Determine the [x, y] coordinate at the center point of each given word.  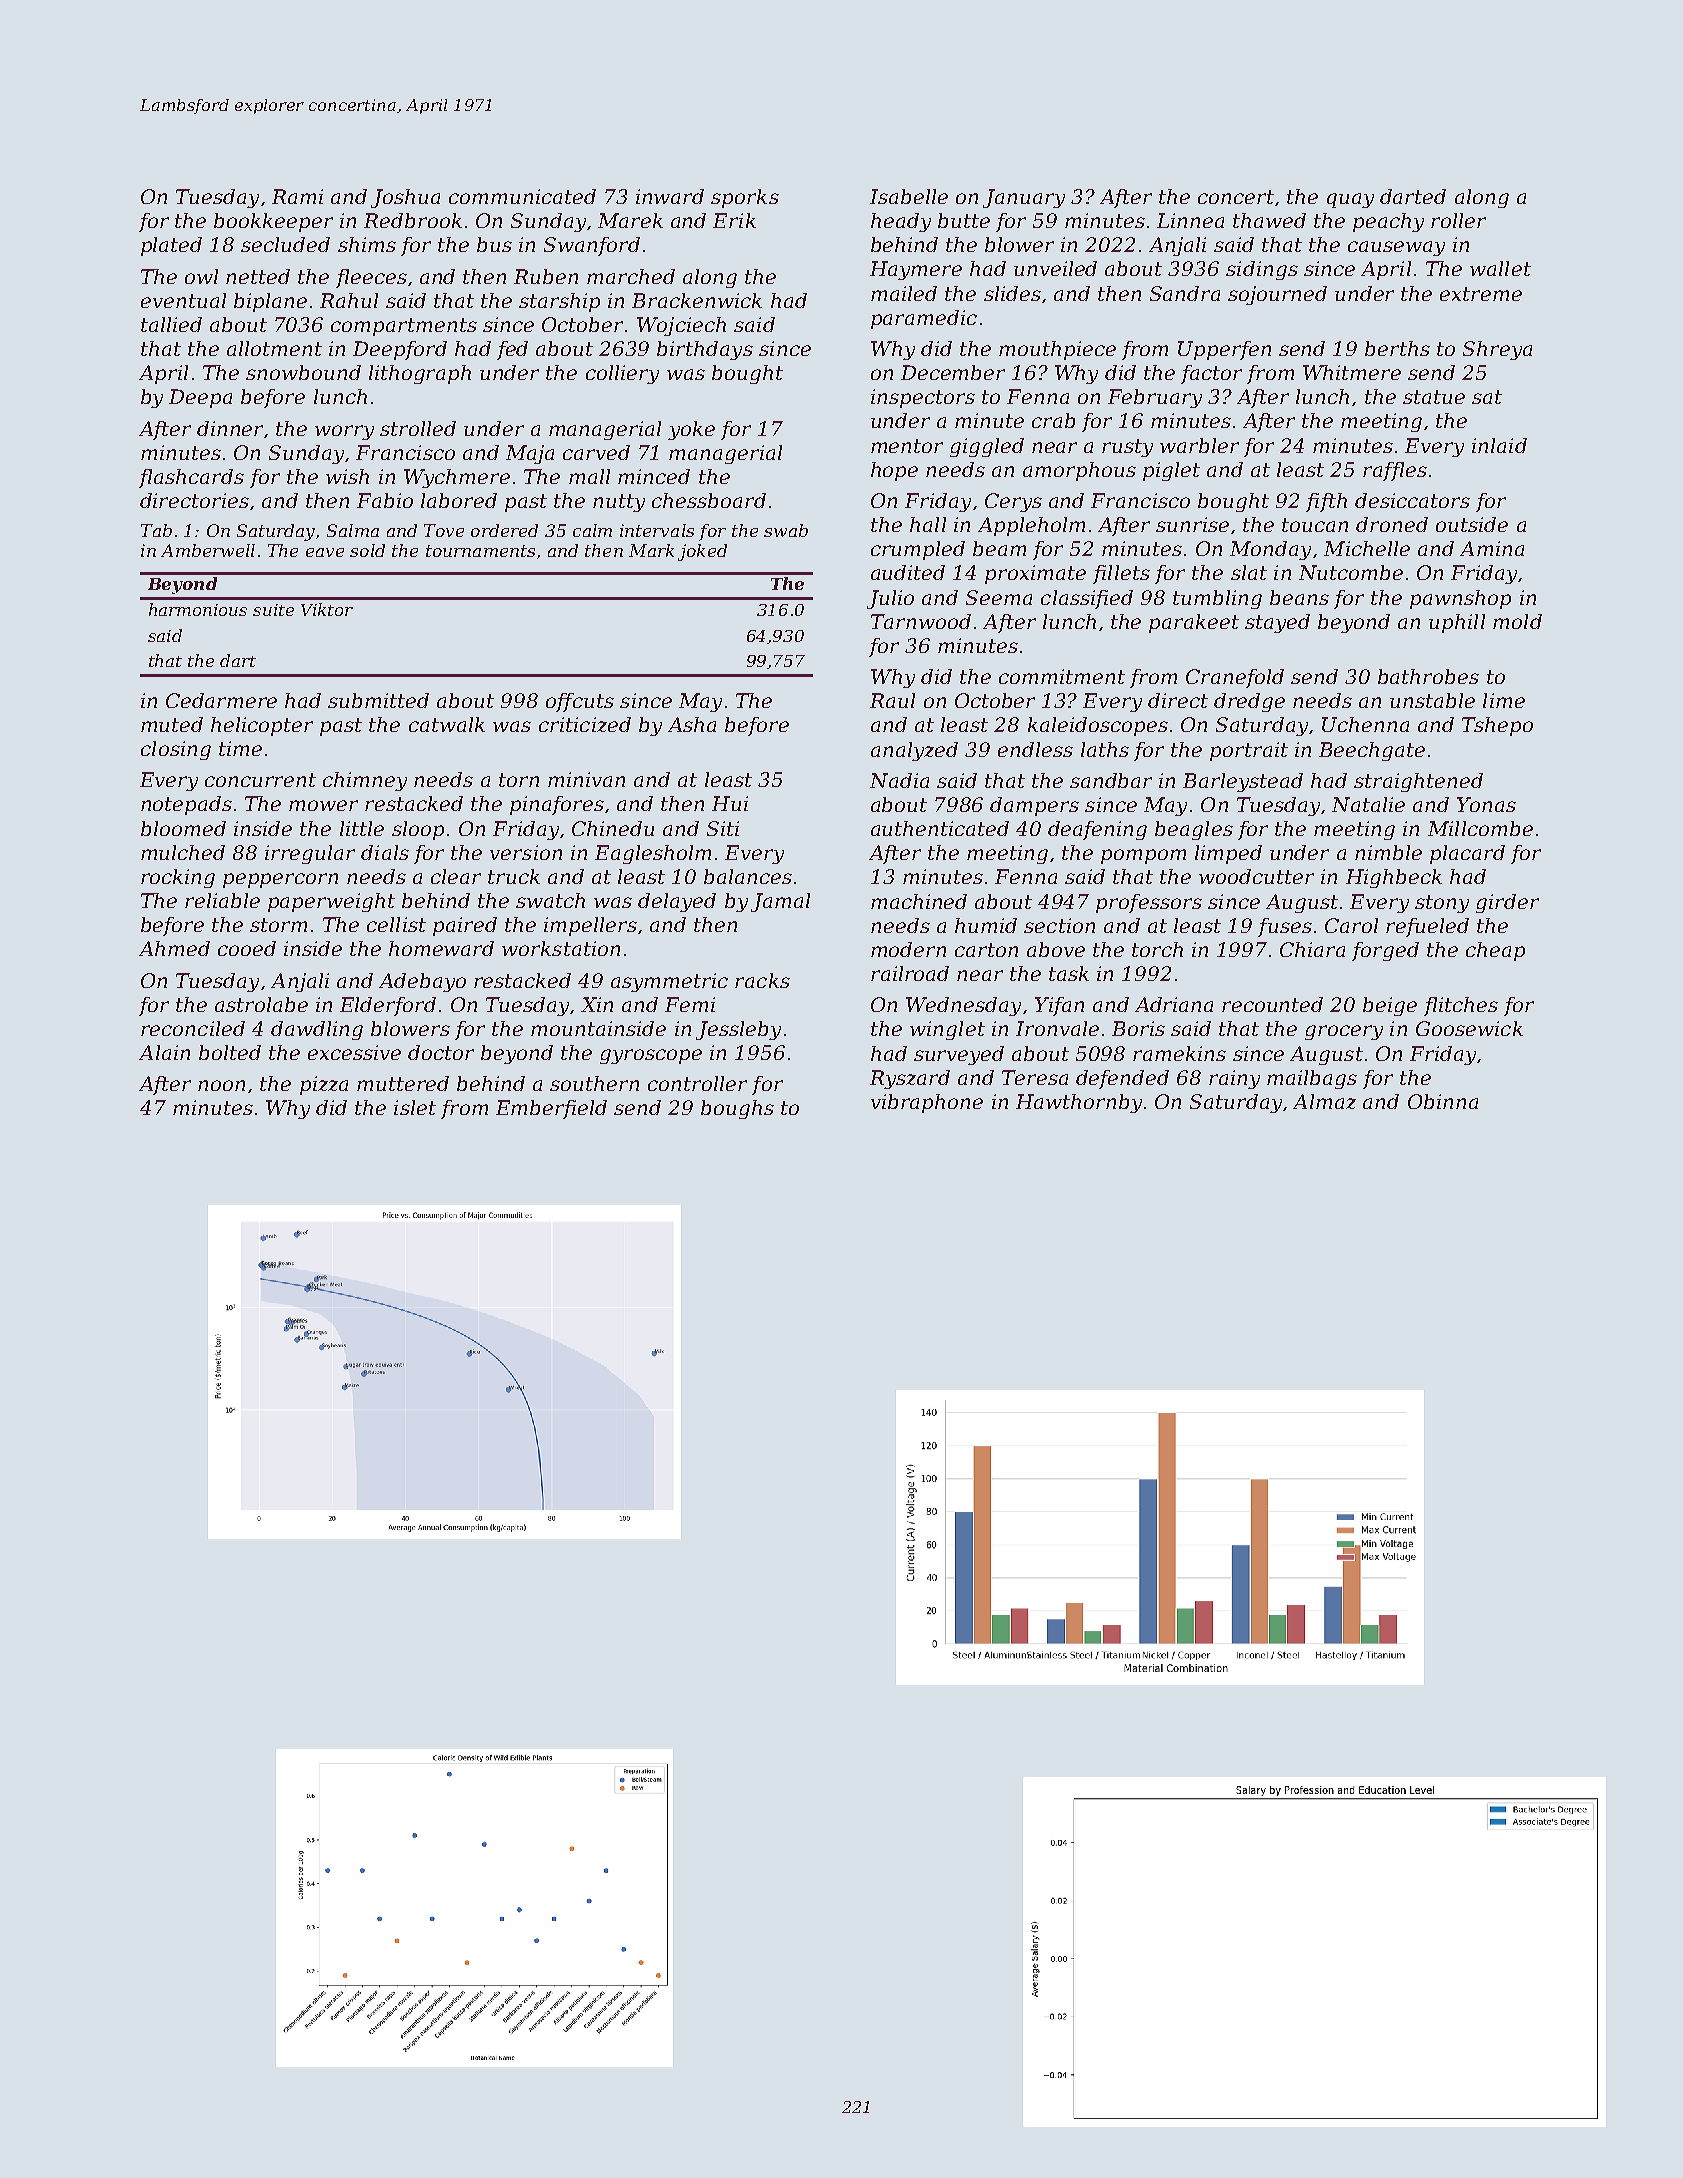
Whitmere [1352, 372]
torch [1157, 949]
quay [1350, 200]
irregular [310, 854]
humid [986, 925]
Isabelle [909, 196]
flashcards [191, 478]
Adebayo [422, 982]
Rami [297, 196]
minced [654, 476]
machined [919, 901]
